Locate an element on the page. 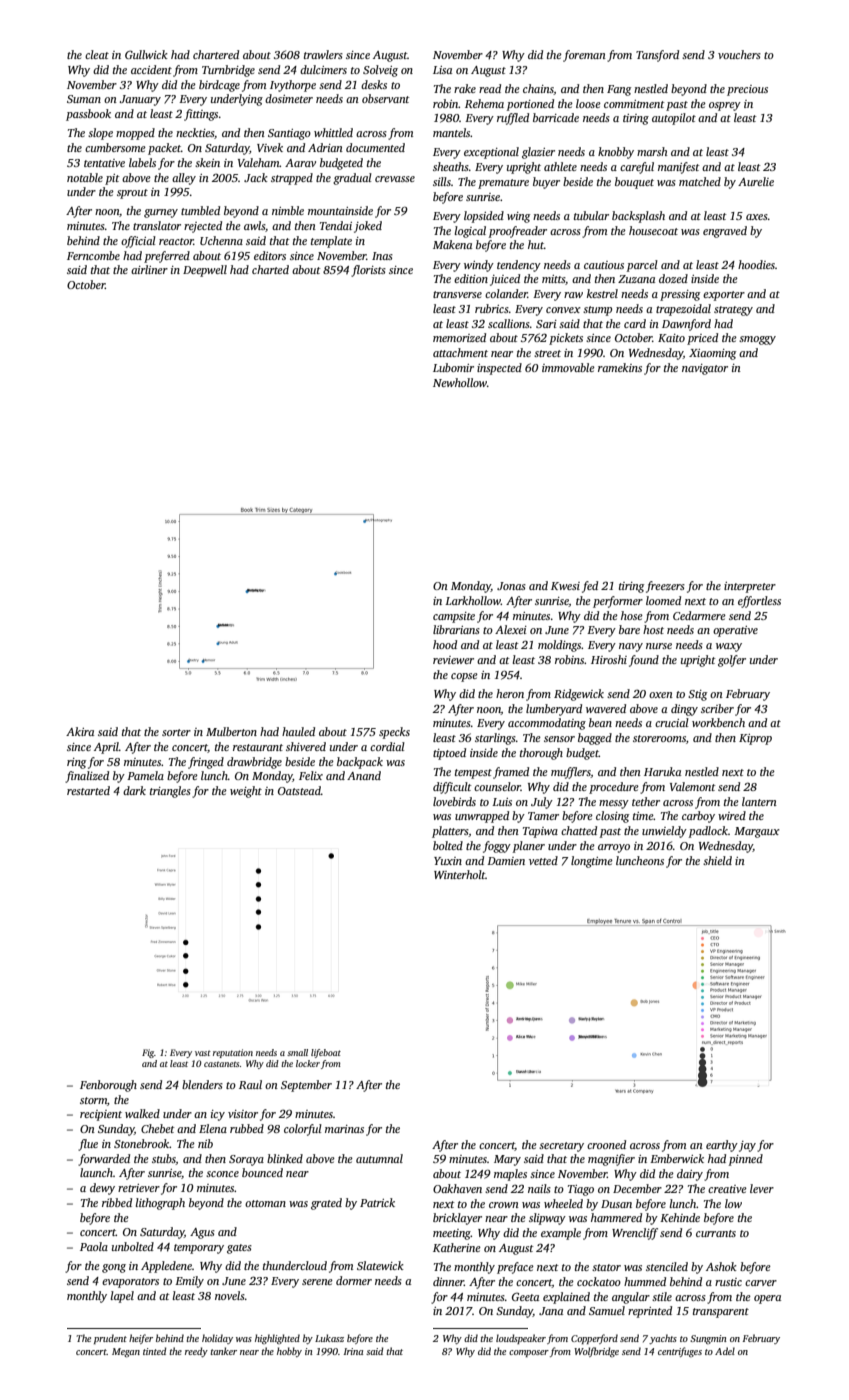 This image has height=1400, width=849. Winterholt is located at coordinates (460, 874).
